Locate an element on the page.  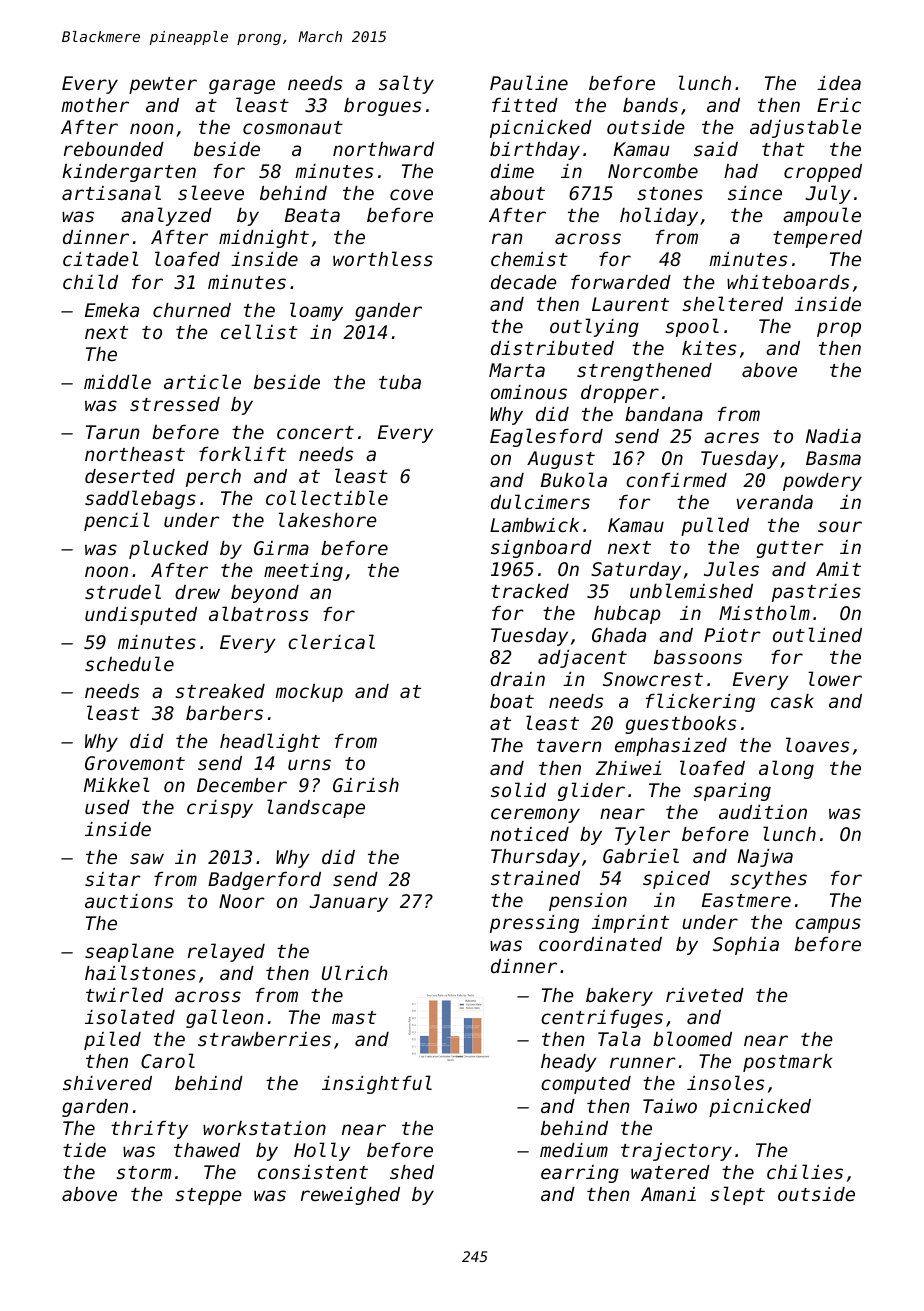
idea is located at coordinates (839, 83).
